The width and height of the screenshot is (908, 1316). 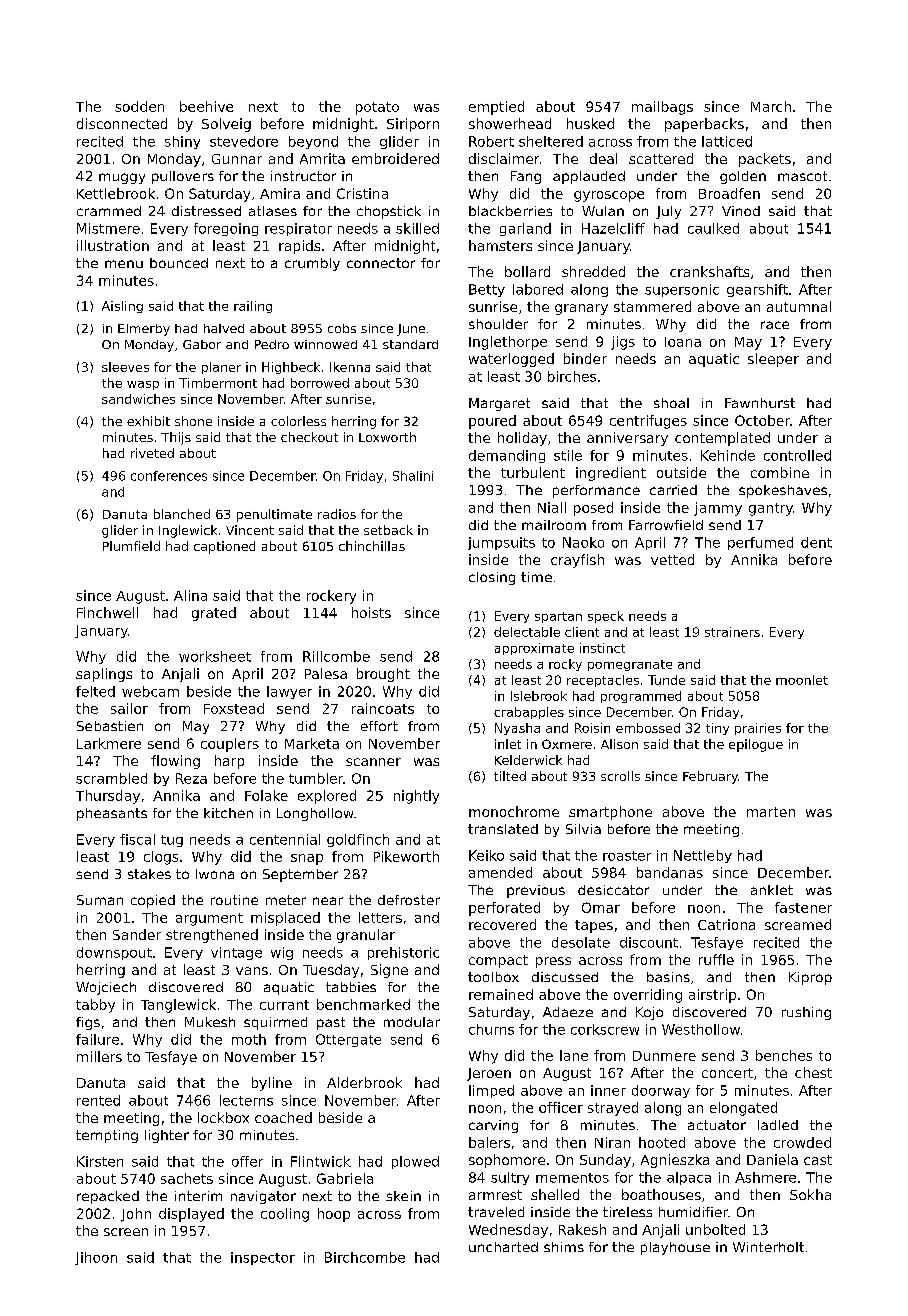 What do you see at coordinates (772, 890) in the screenshot?
I see `anklet` at bounding box center [772, 890].
